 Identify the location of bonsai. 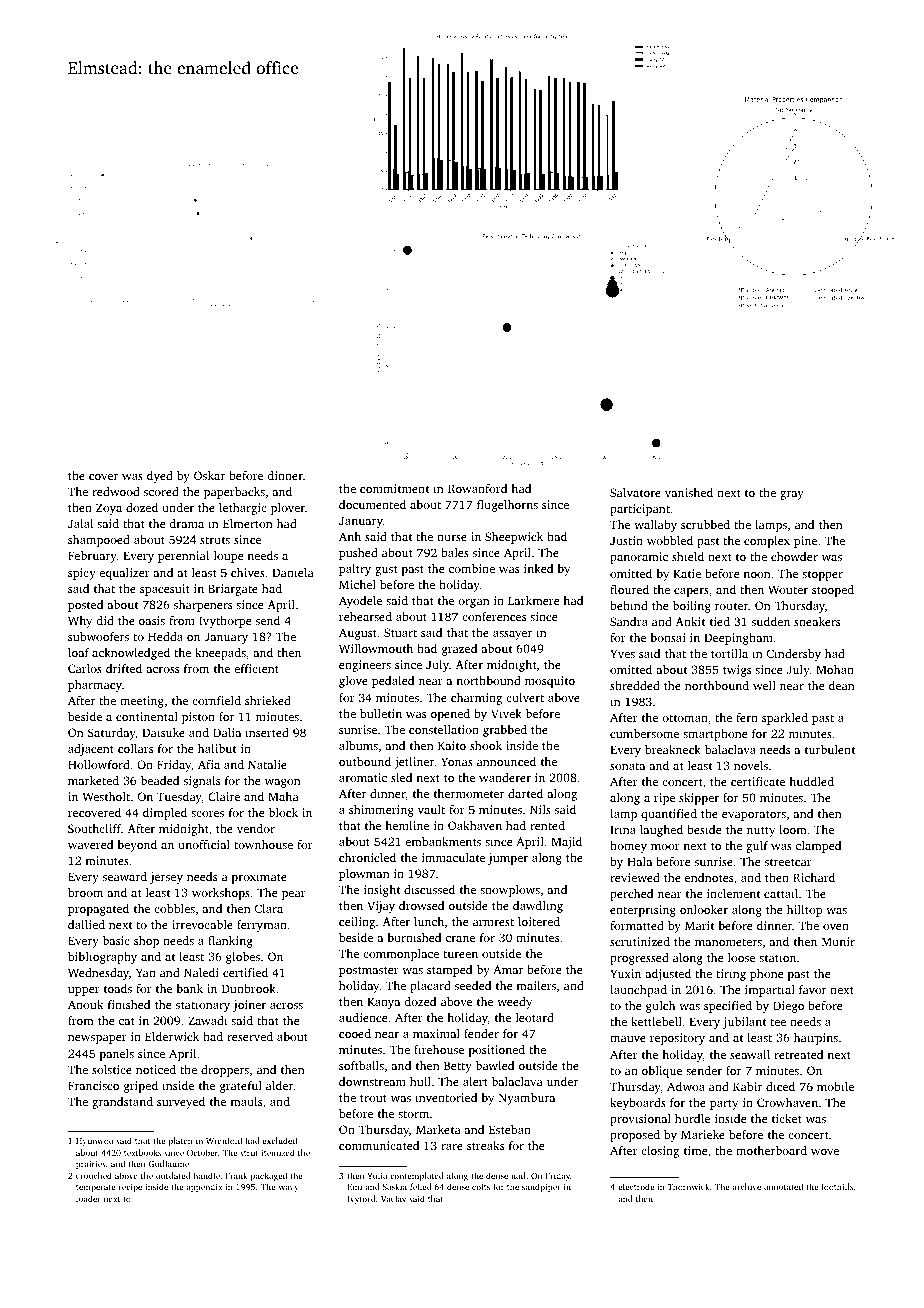
(668, 637).
